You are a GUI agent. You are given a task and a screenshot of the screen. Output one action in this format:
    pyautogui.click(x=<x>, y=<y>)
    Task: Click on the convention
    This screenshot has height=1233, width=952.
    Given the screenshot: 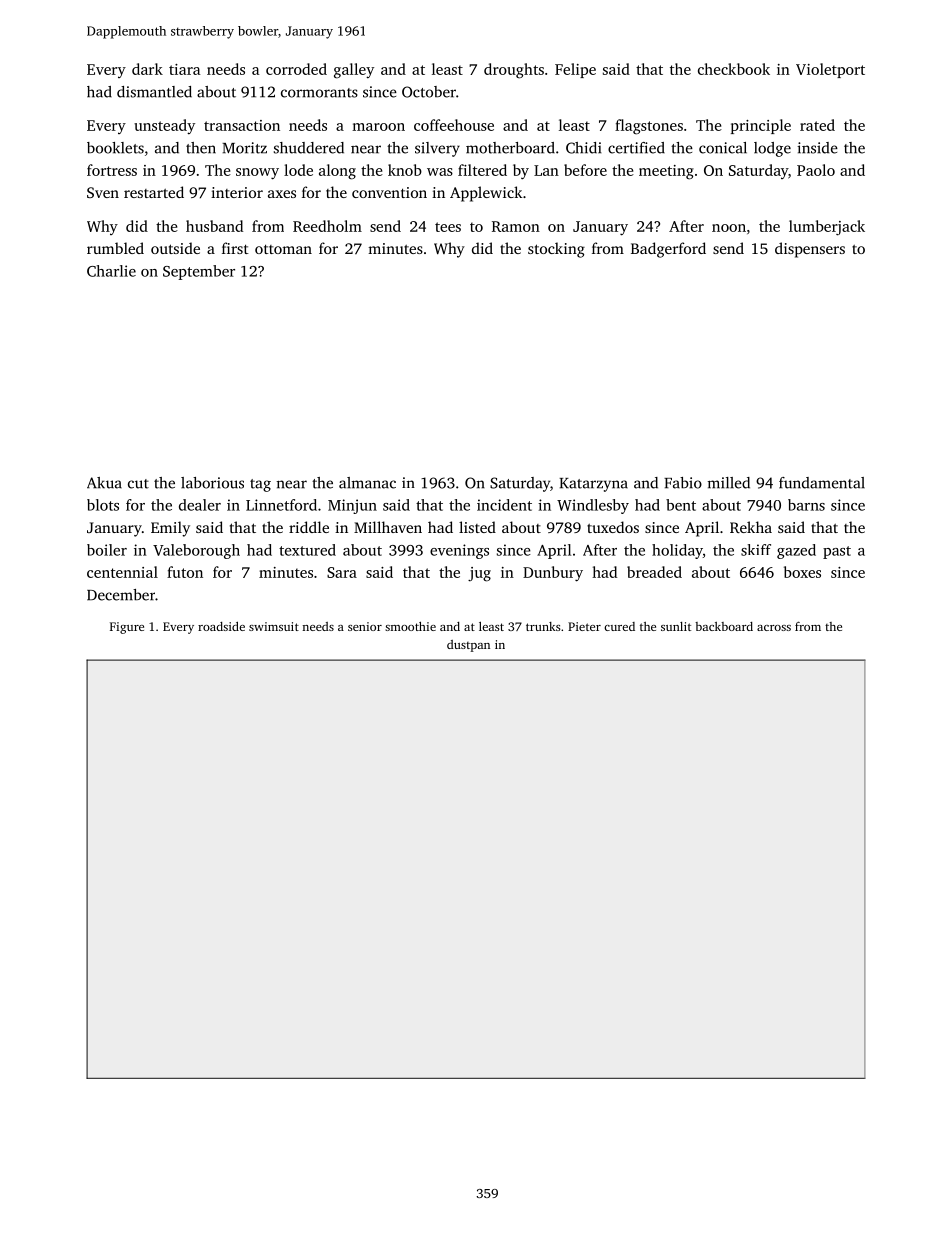 What is the action you would take?
    pyautogui.click(x=389, y=192)
